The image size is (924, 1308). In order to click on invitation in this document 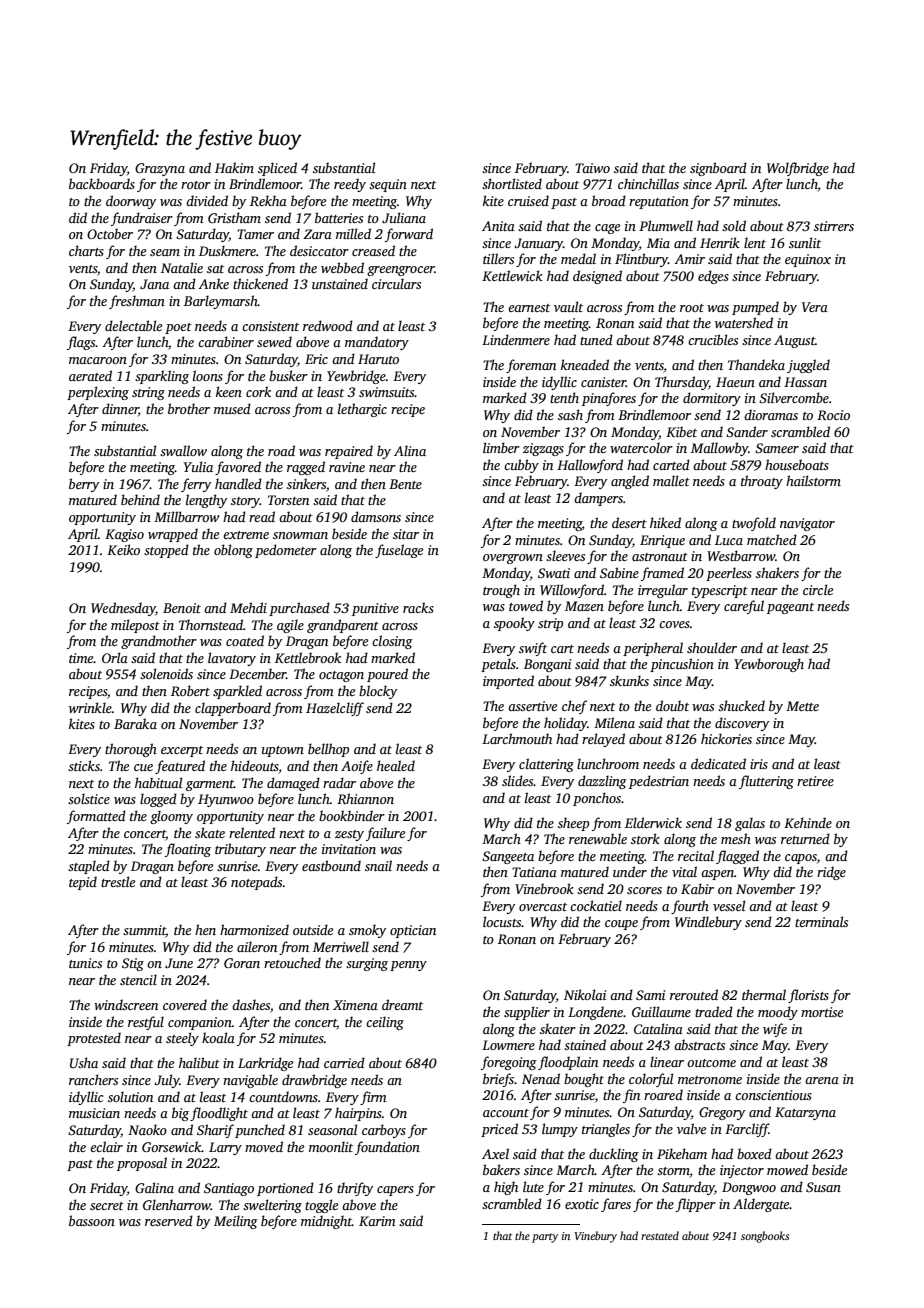, I will do `click(349, 849)`.
